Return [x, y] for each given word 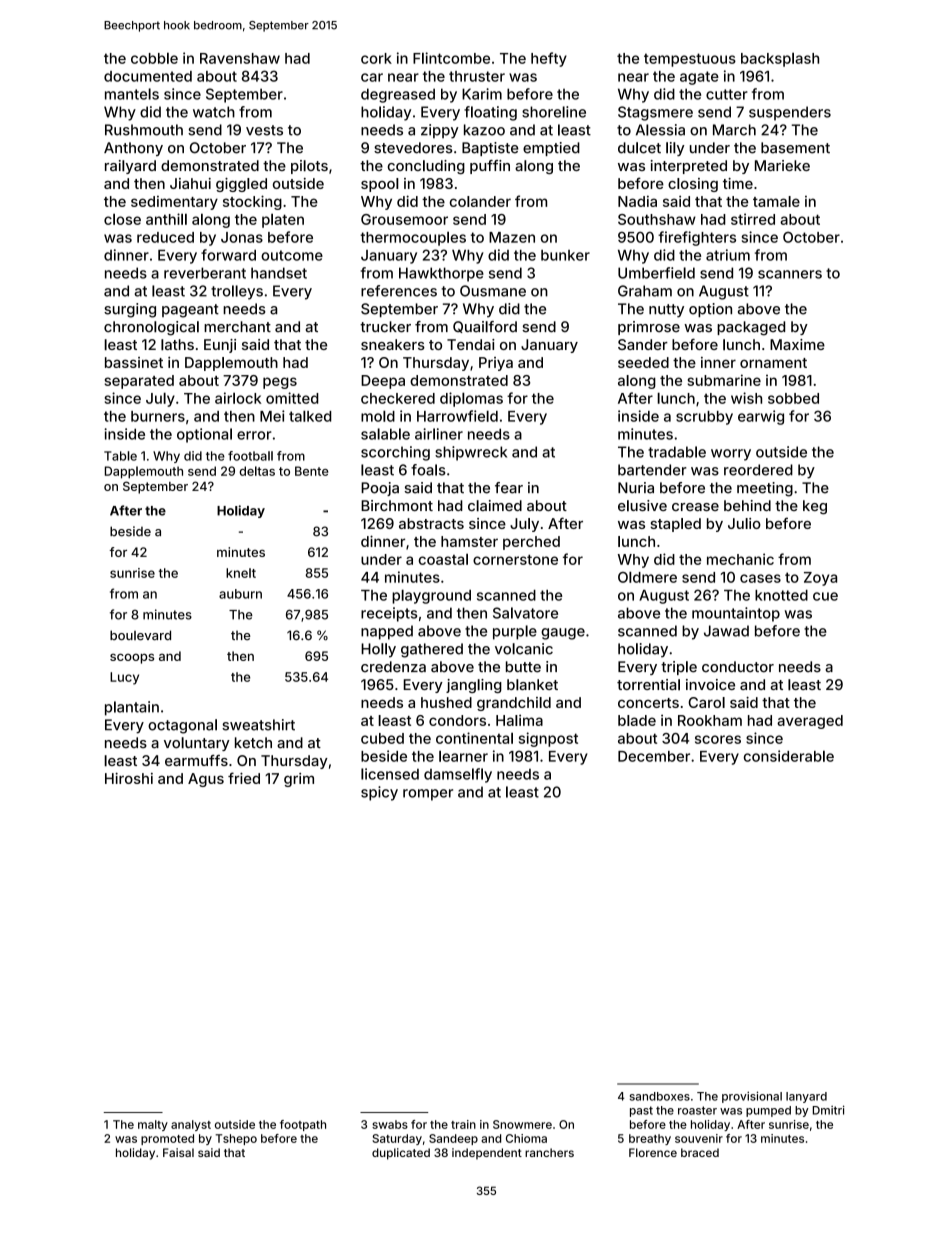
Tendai [471, 344]
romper [428, 795]
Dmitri [829, 1110]
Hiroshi [129, 778]
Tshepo [236, 1139]
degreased [398, 95]
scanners [790, 274]
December [654, 756]
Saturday [397, 1139]
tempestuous [690, 60]
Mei [272, 416]
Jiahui [190, 183]
